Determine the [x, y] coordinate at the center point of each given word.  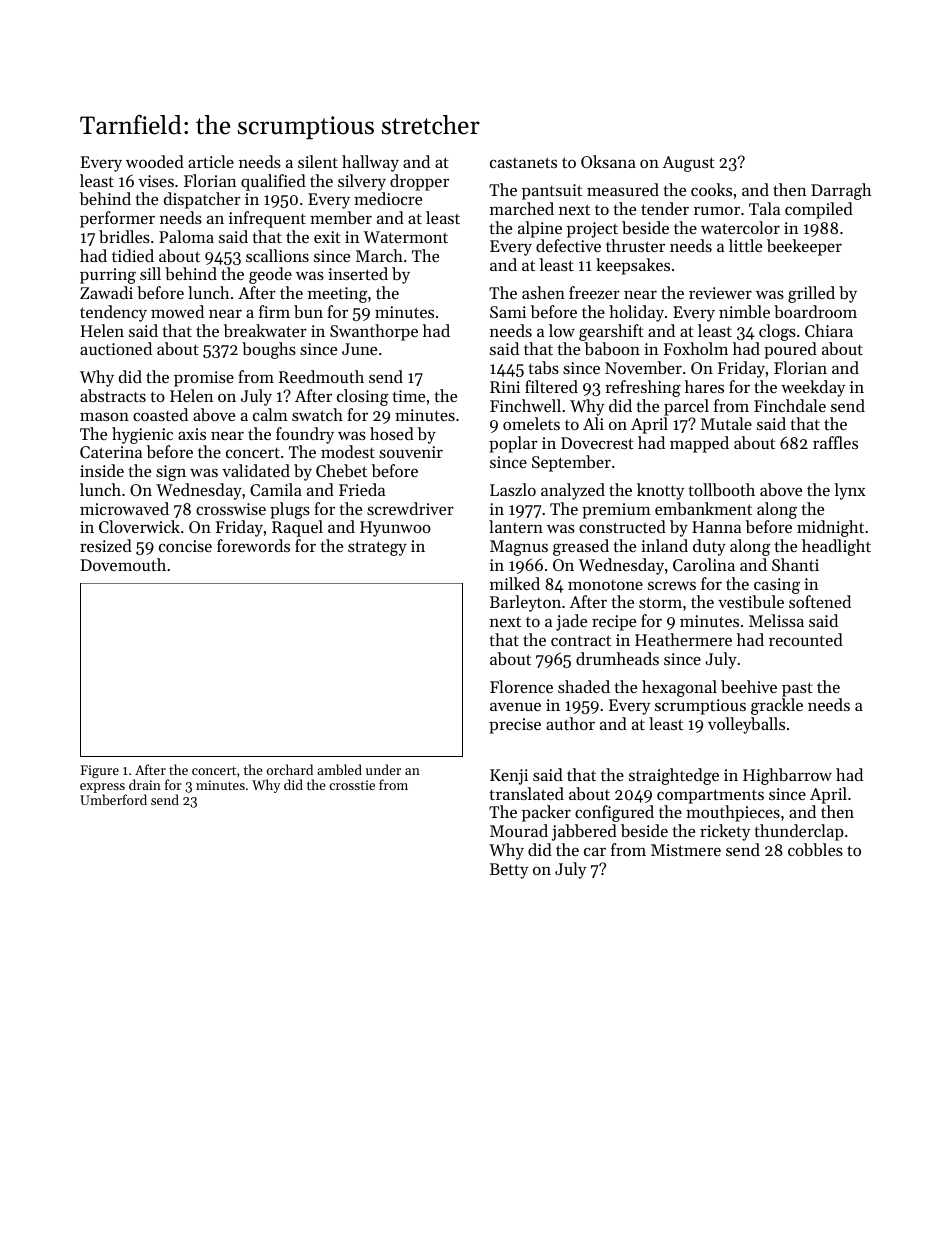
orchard [290, 769]
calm [270, 414]
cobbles [815, 849]
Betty [509, 871]
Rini [505, 387]
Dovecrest [597, 443]
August [688, 164]
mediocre [388, 198]
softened [820, 601]
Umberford [113, 799]
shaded [584, 686]
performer [117, 219]
